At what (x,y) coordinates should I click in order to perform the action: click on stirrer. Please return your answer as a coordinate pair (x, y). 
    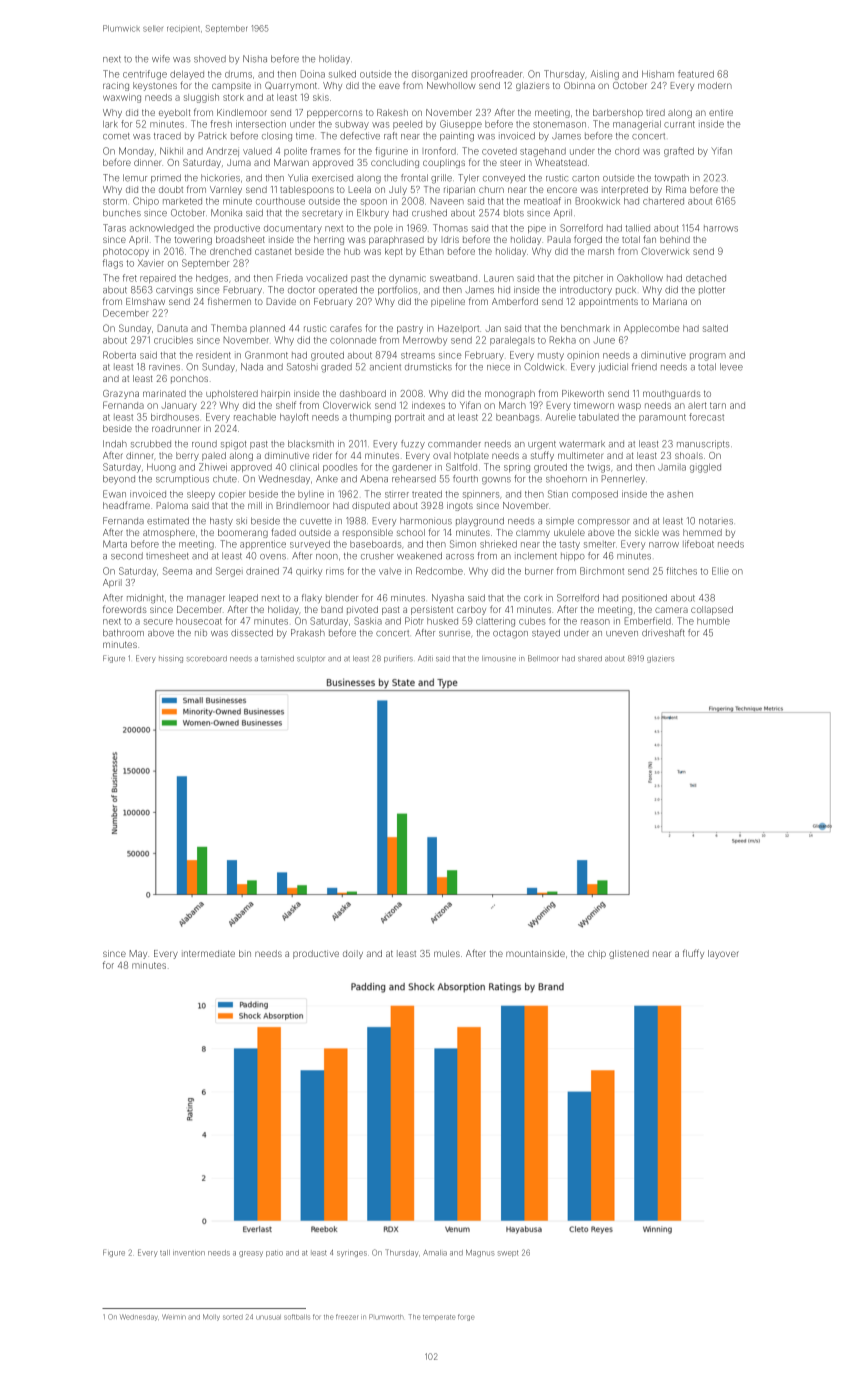
    Looking at the image, I should click on (397, 494).
